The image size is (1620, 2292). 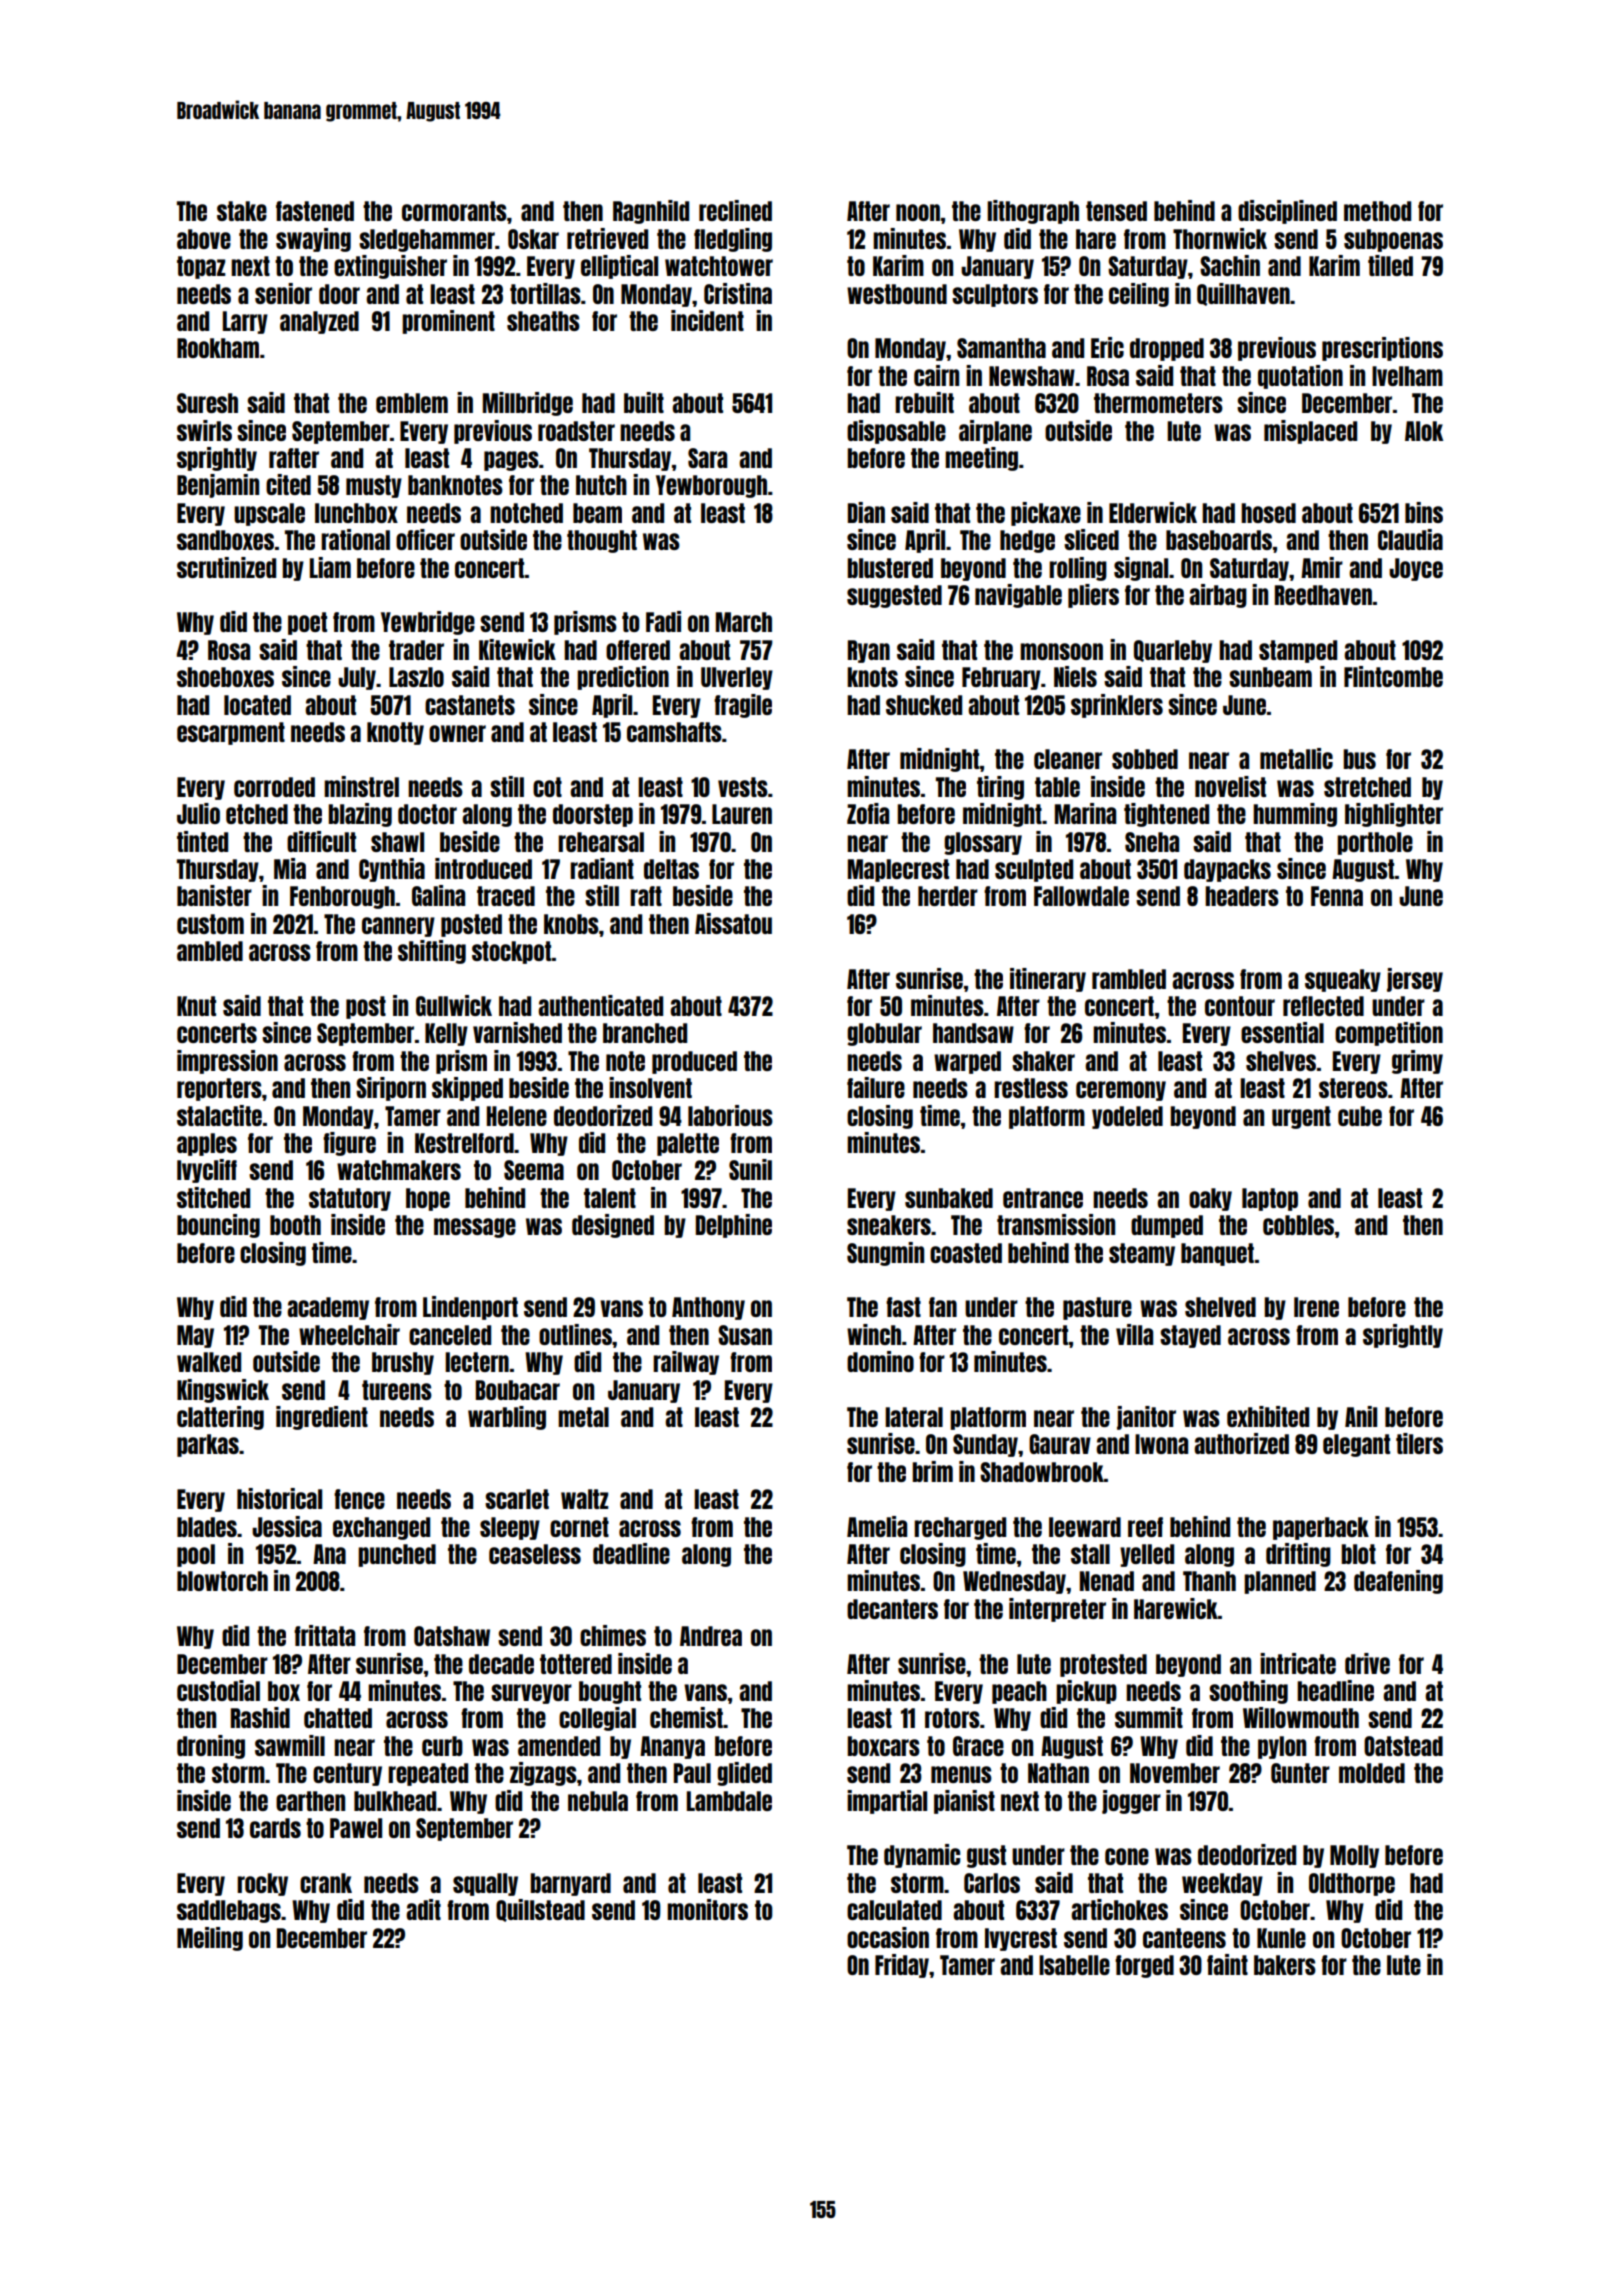 What do you see at coordinates (645, 1033) in the screenshot?
I see `branched` at bounding box center [645, 1033].
